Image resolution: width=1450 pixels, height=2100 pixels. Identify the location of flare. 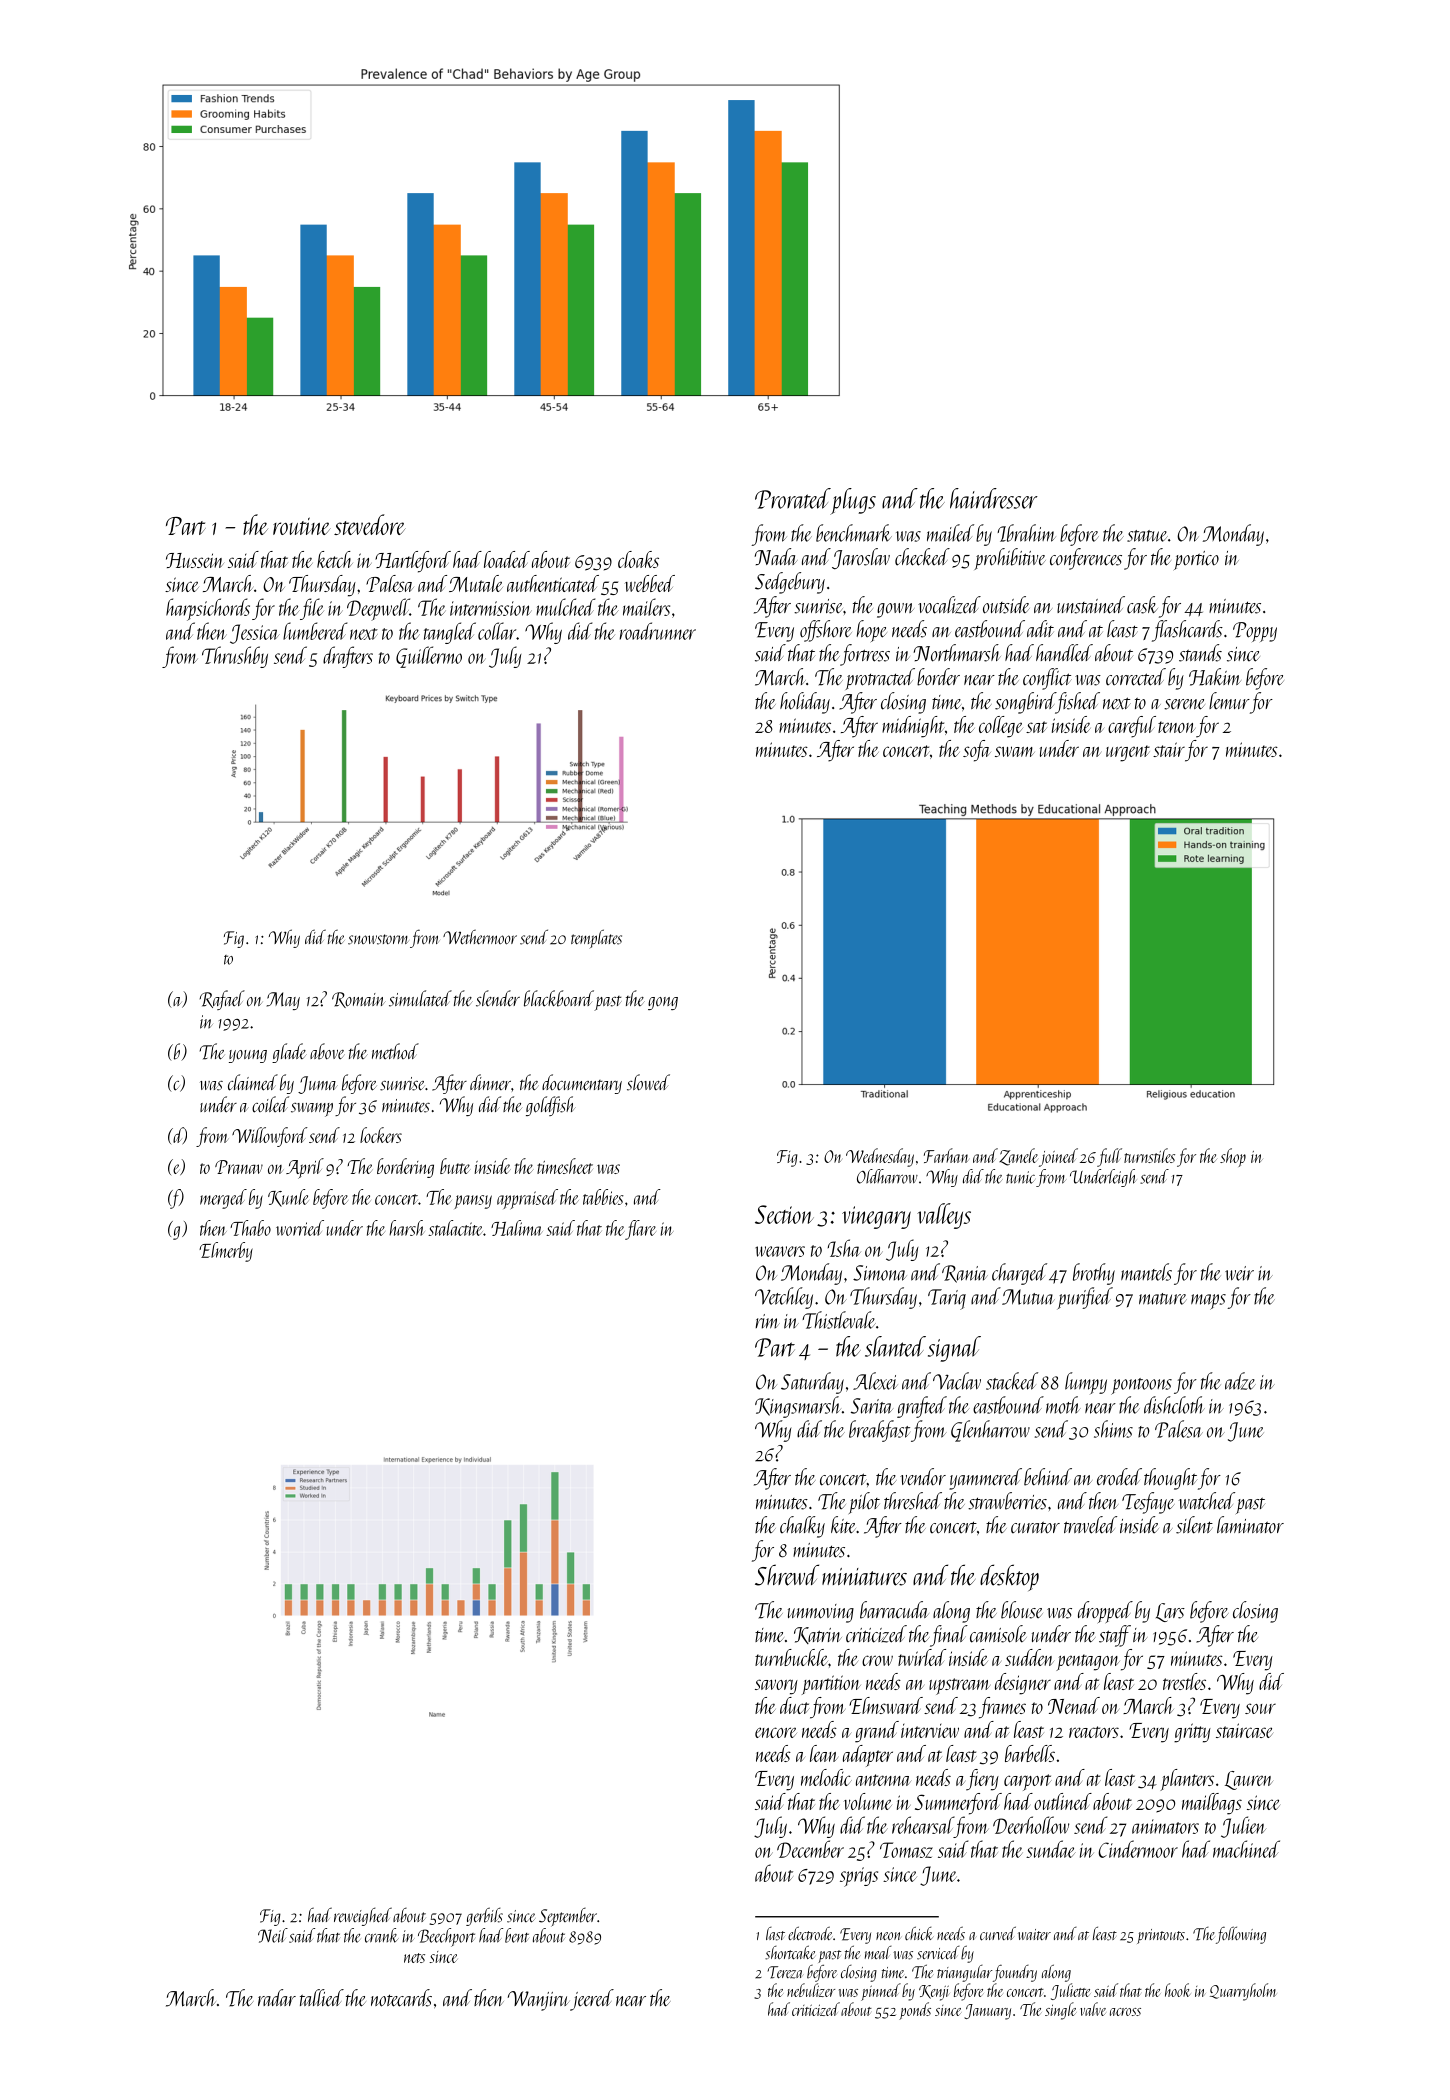
(640, 1230).
